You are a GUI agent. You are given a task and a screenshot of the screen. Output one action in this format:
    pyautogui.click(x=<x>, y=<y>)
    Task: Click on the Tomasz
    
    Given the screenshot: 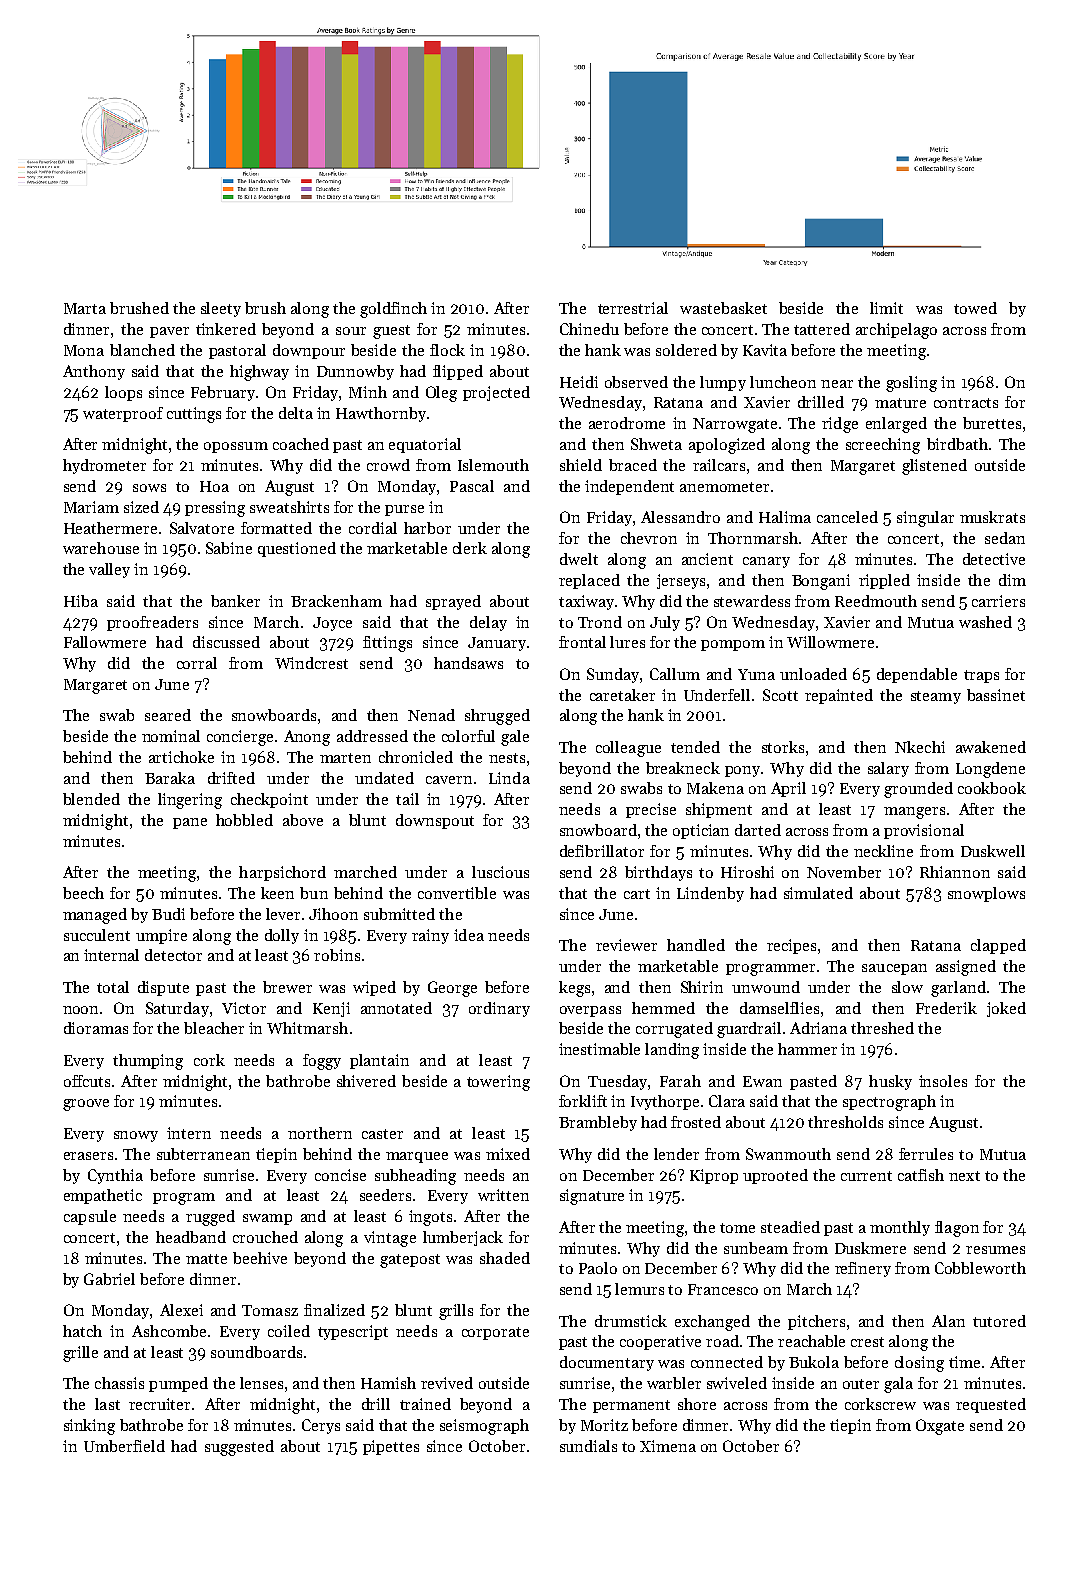 What is the action you would take?
    pyautogui.click(x=270, y=1310)
